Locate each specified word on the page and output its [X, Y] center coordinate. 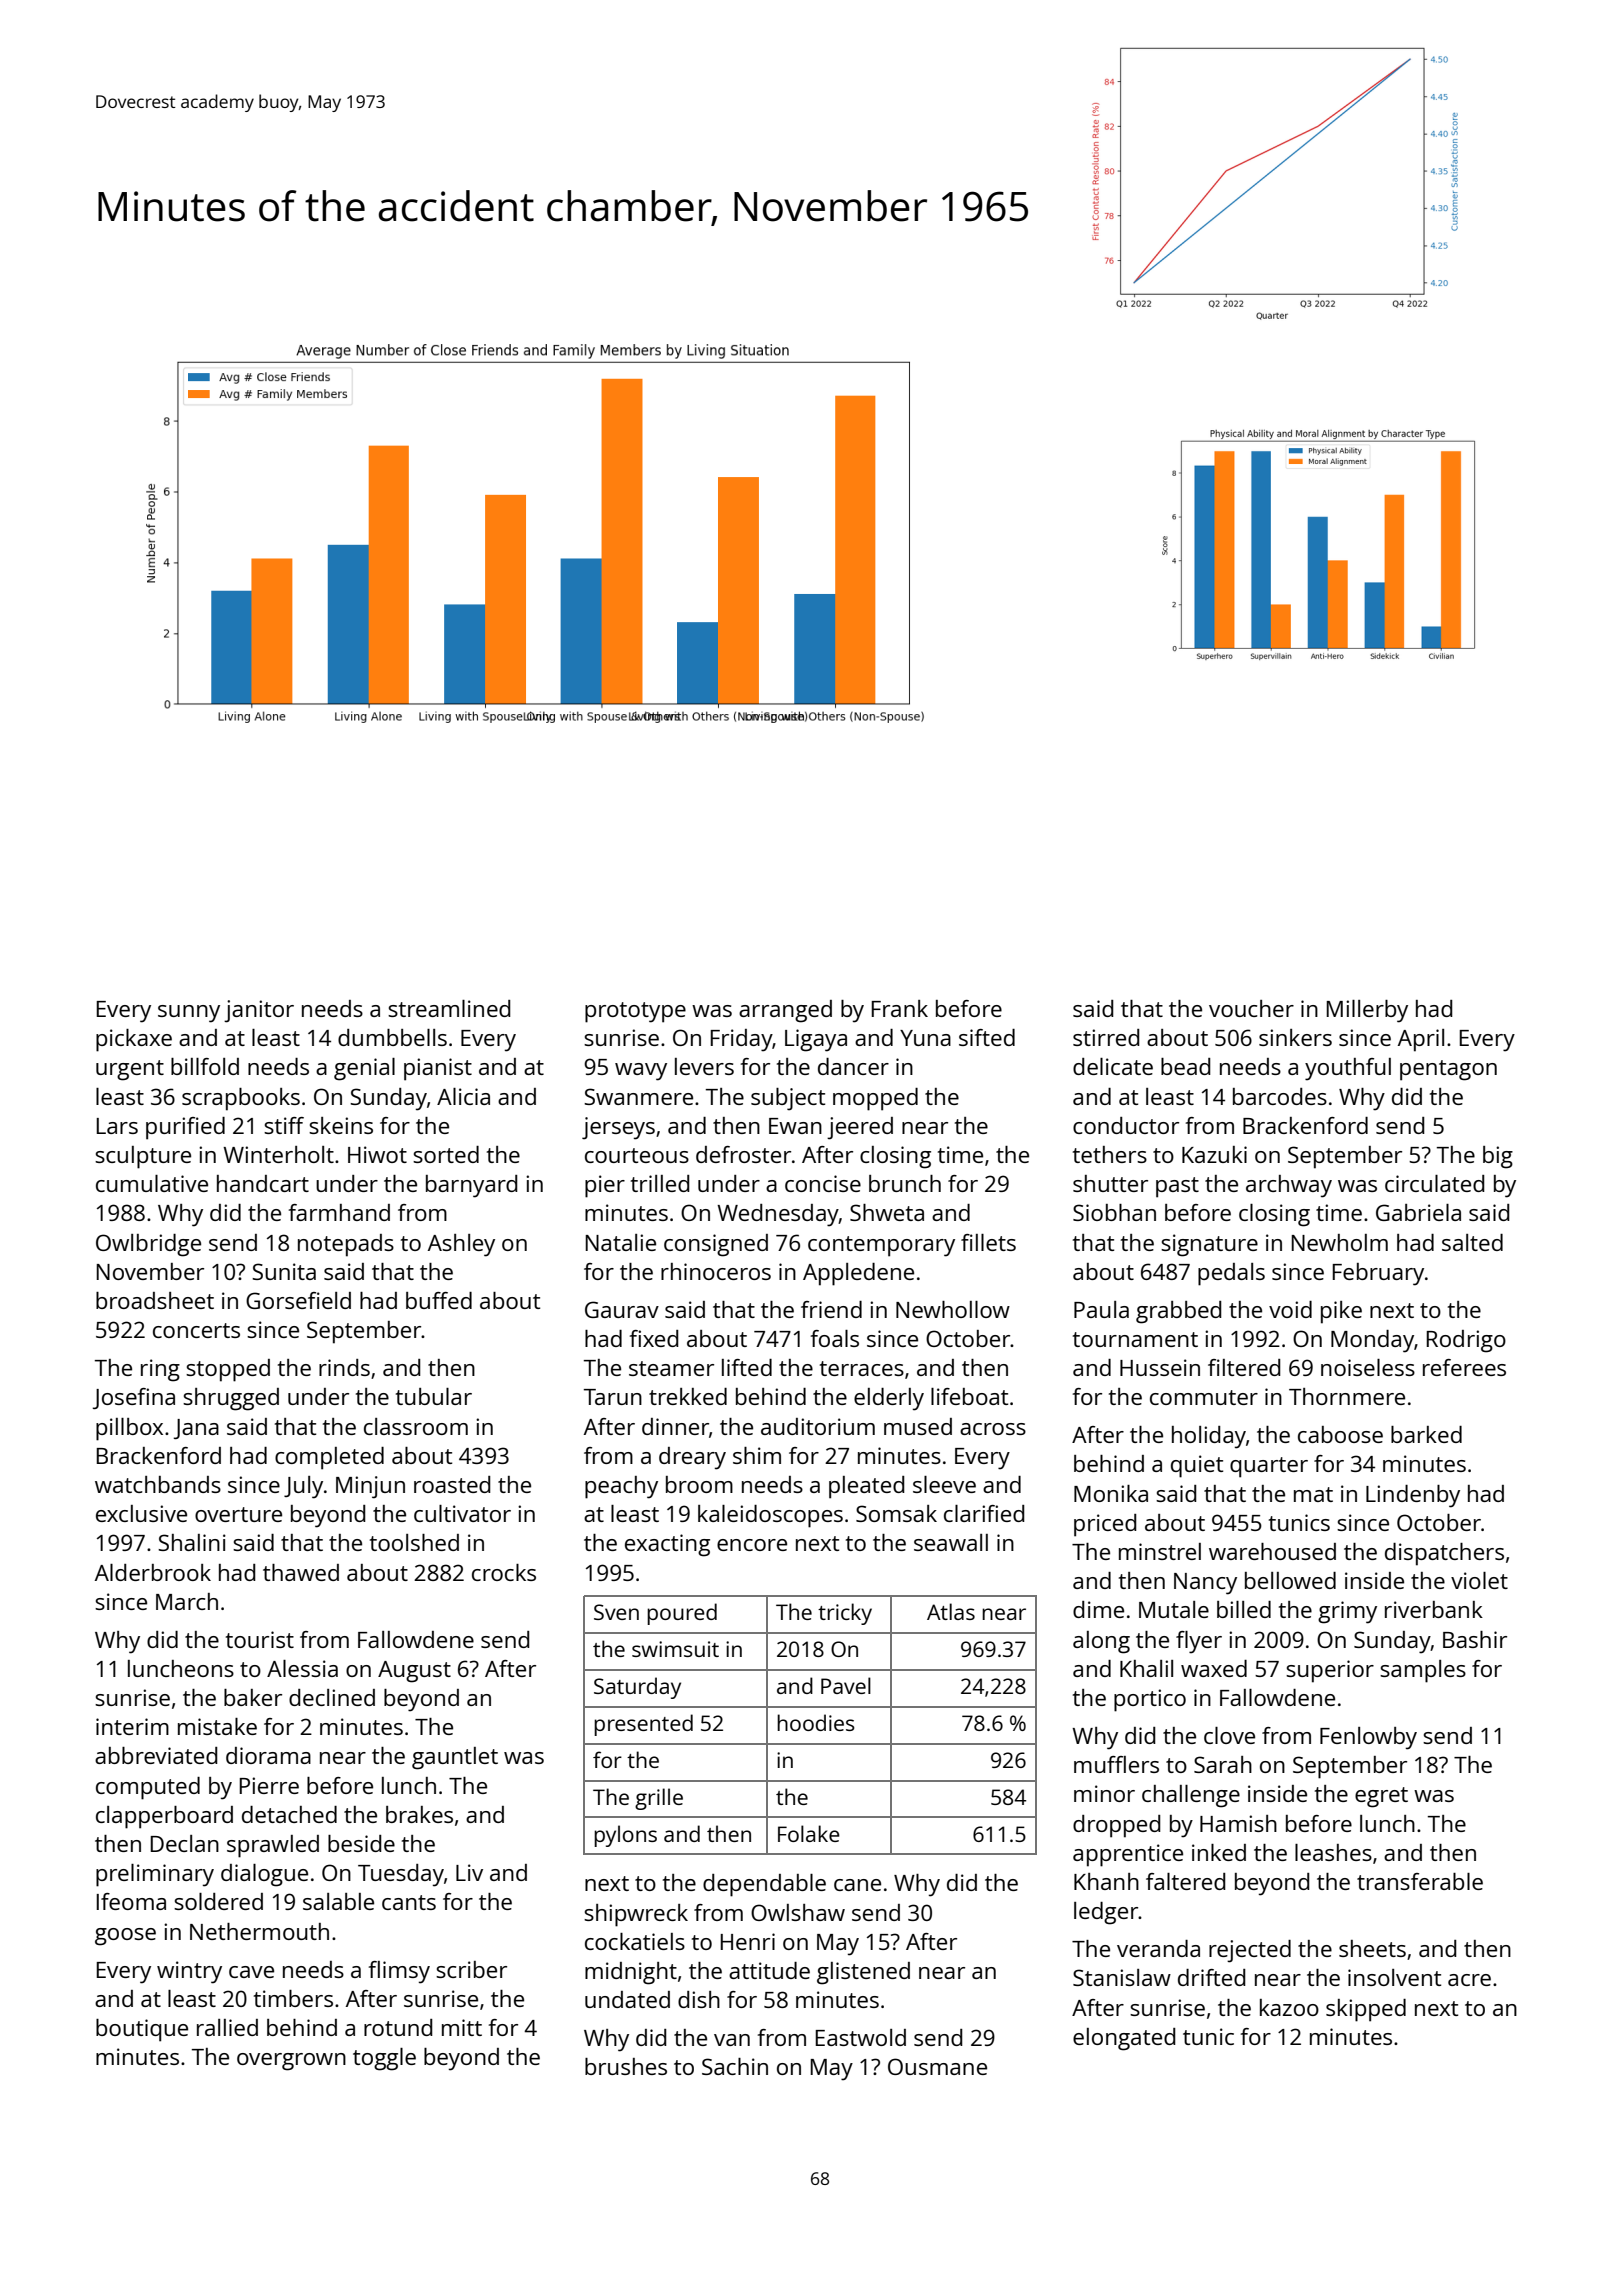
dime [1098, 1609]
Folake [809, 1833]
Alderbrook [153, 1572]
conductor [1126, 1125]
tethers [1110, 1154]
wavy [641, 1072]
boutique [142, 2030]
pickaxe [134, 1040]
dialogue [264, 1875]
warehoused [1272, 1551]
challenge [1191, 1796]
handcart [263, 1183]
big [1498, 1157]
